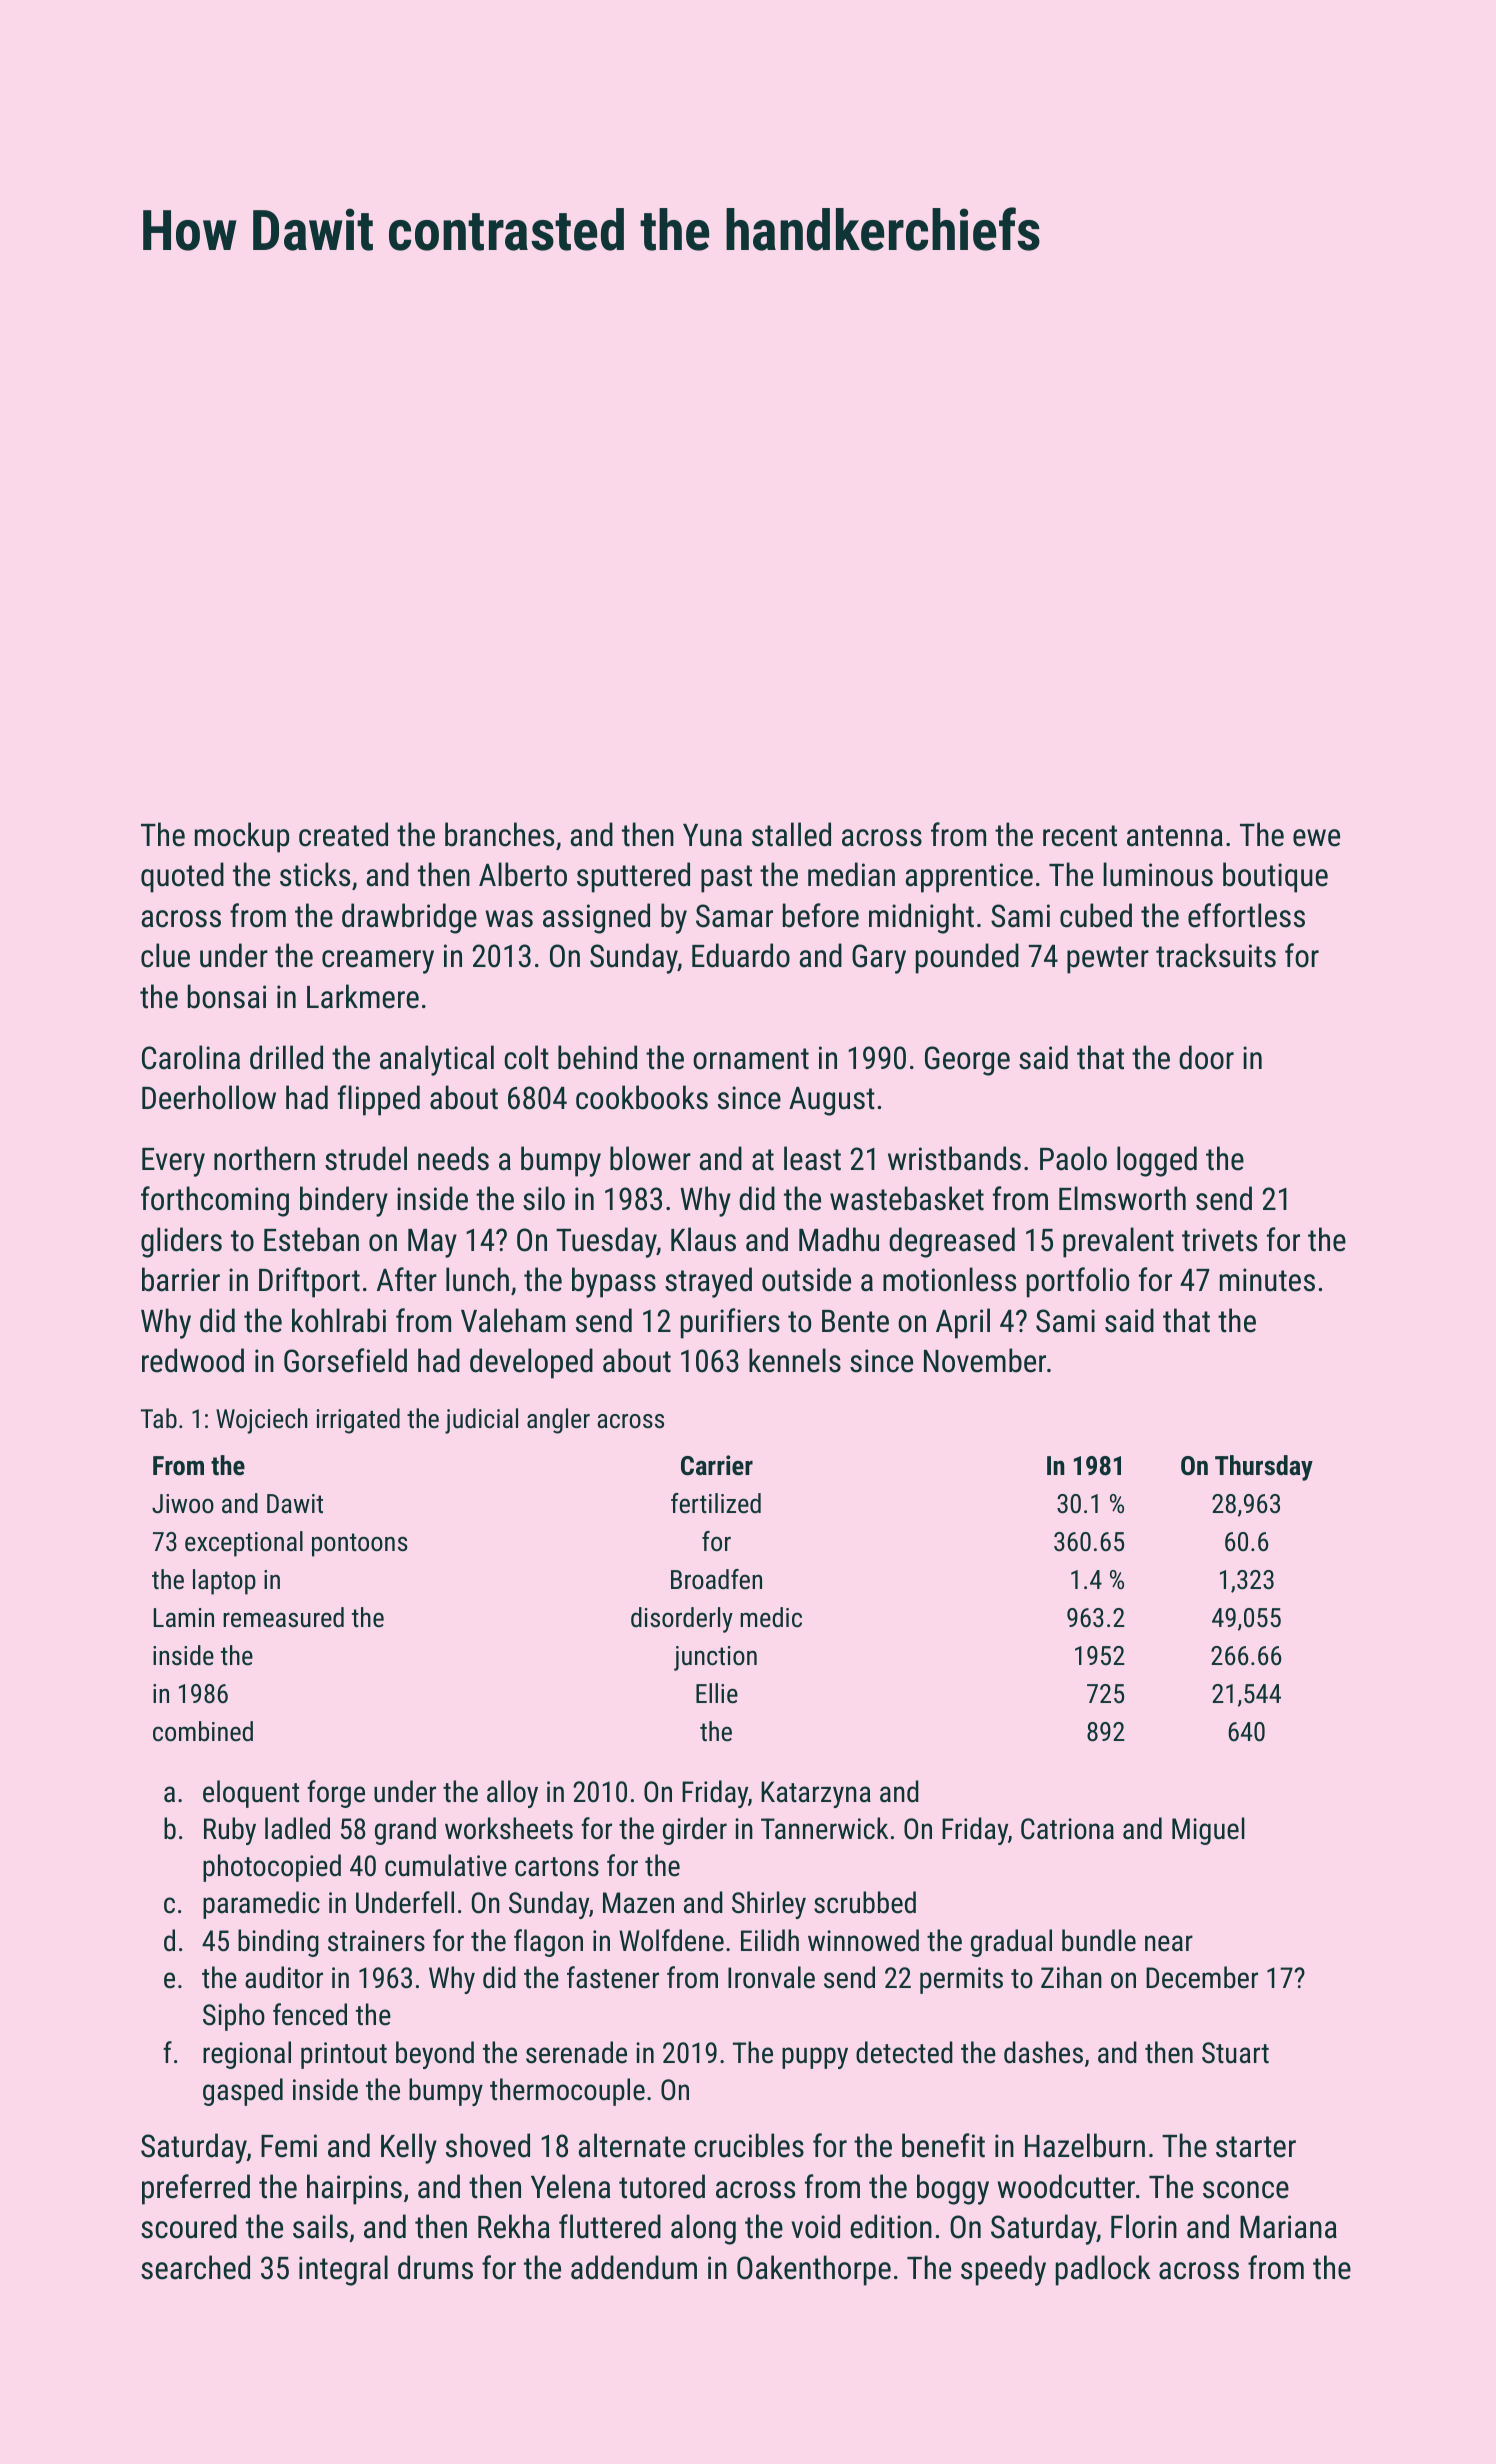  I want to click on antenna, so click(1175, 836).
